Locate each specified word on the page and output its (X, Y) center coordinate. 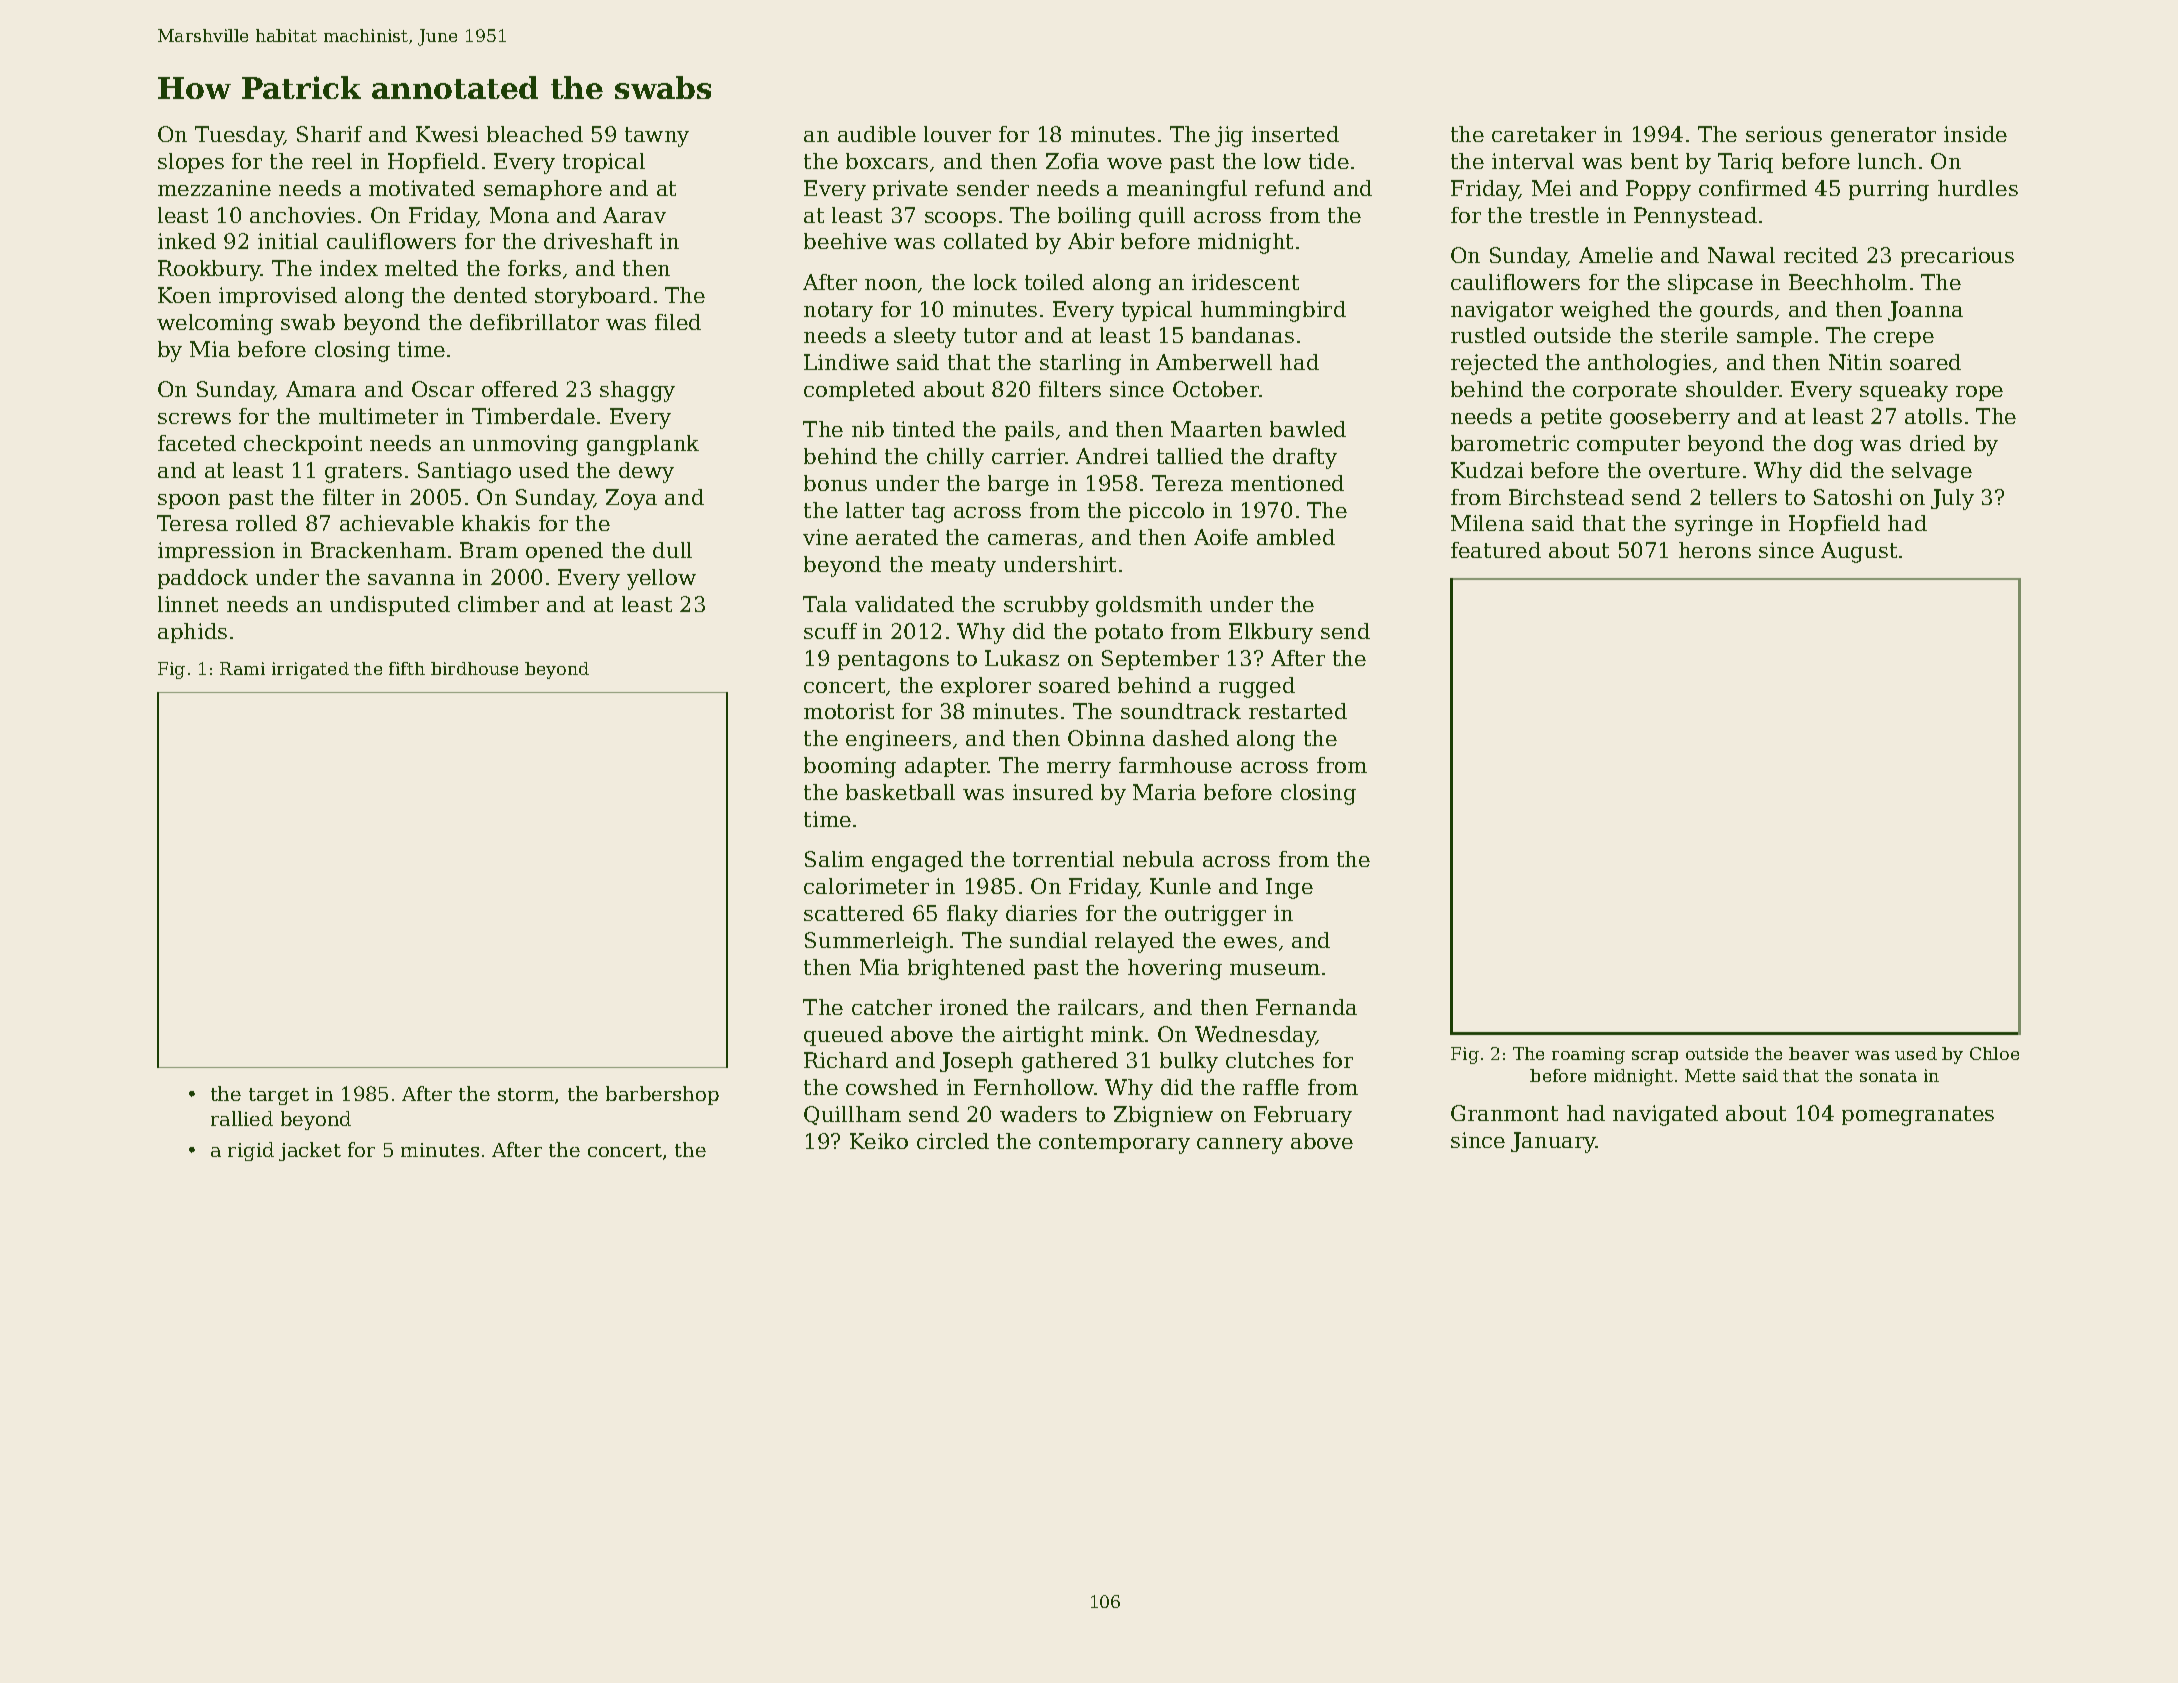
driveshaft (598, 241)
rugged (1257, 687)
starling (1080, 364)
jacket (310, 1151)
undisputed (390, 606)
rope (1979, 393)
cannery (1240, 1146)
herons (1715, 550)
